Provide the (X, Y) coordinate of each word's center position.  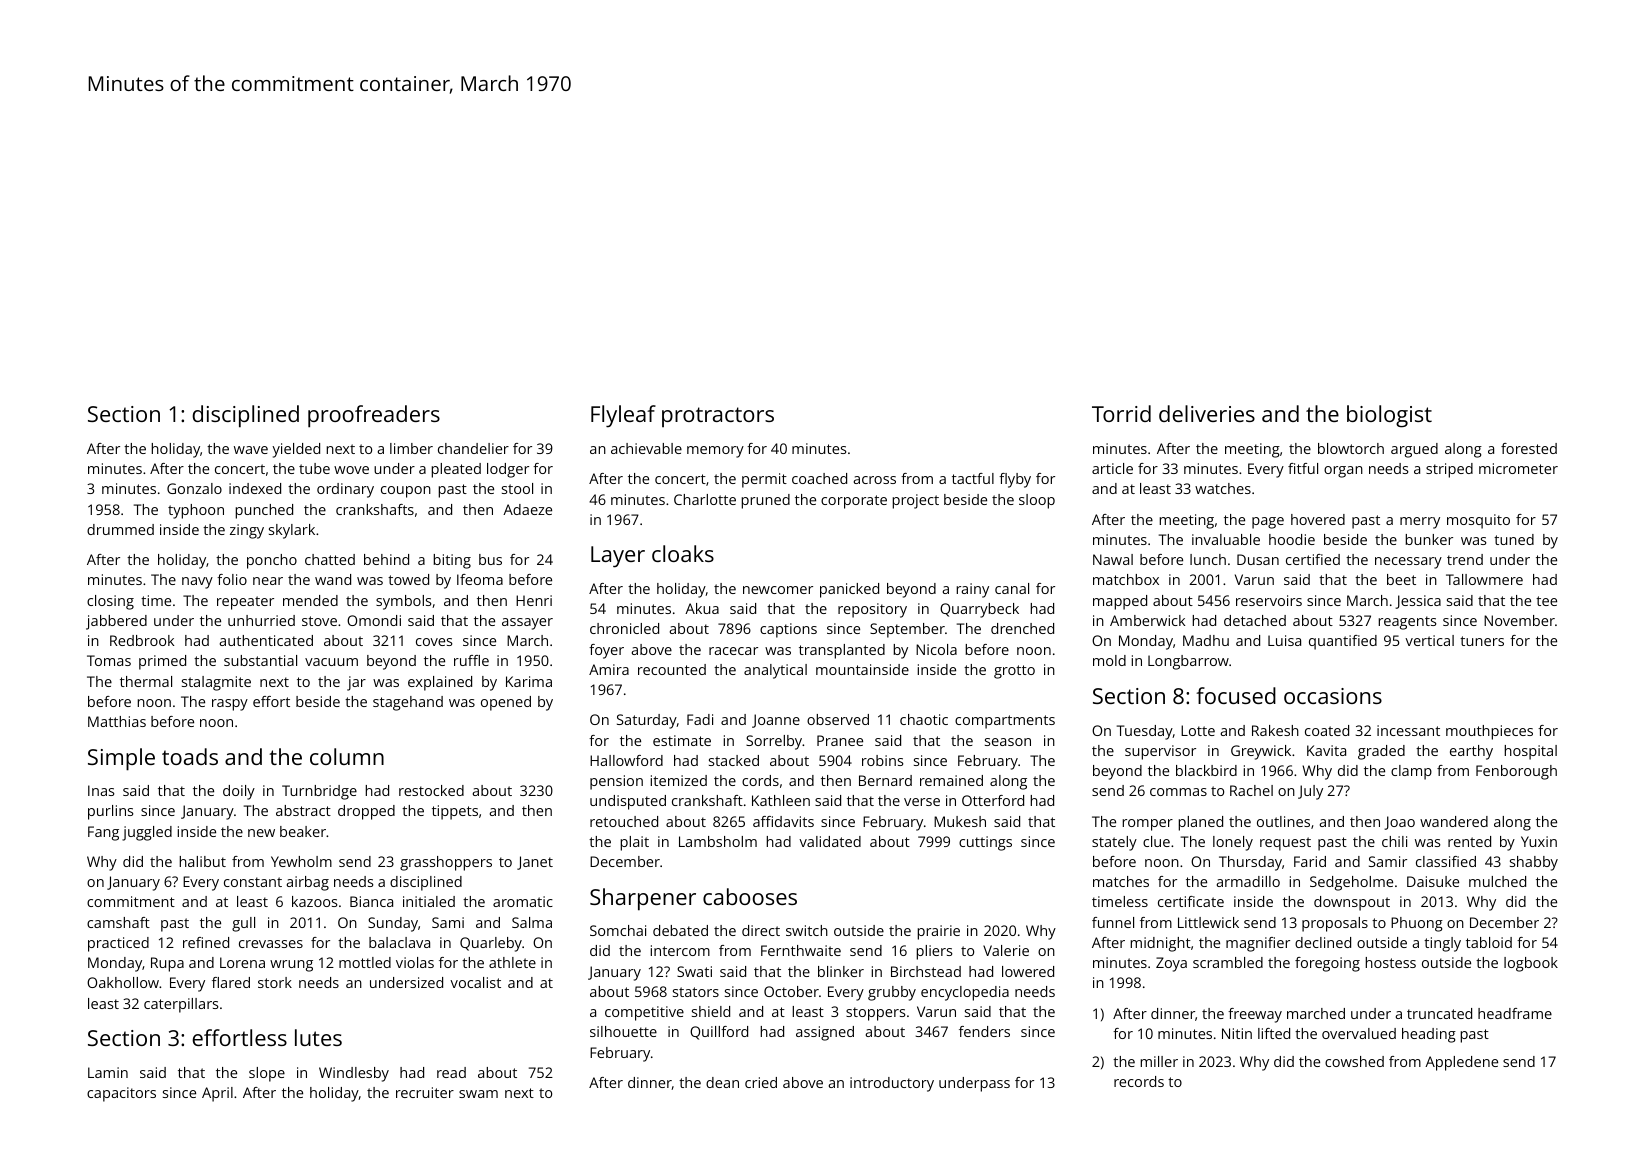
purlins (111, 812)
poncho (272, 561)
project (915, 501)
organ (1343, 472)
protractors (718, 417)
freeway (1255, 1015)
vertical (1429, 640)
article (1112, 468)
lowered (1028, 971)
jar (356, 683)
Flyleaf (623, 416)
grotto (1014, 672)
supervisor (1160, 752)
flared (231, 982)
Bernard (885, 780)
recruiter (425, 1092)
